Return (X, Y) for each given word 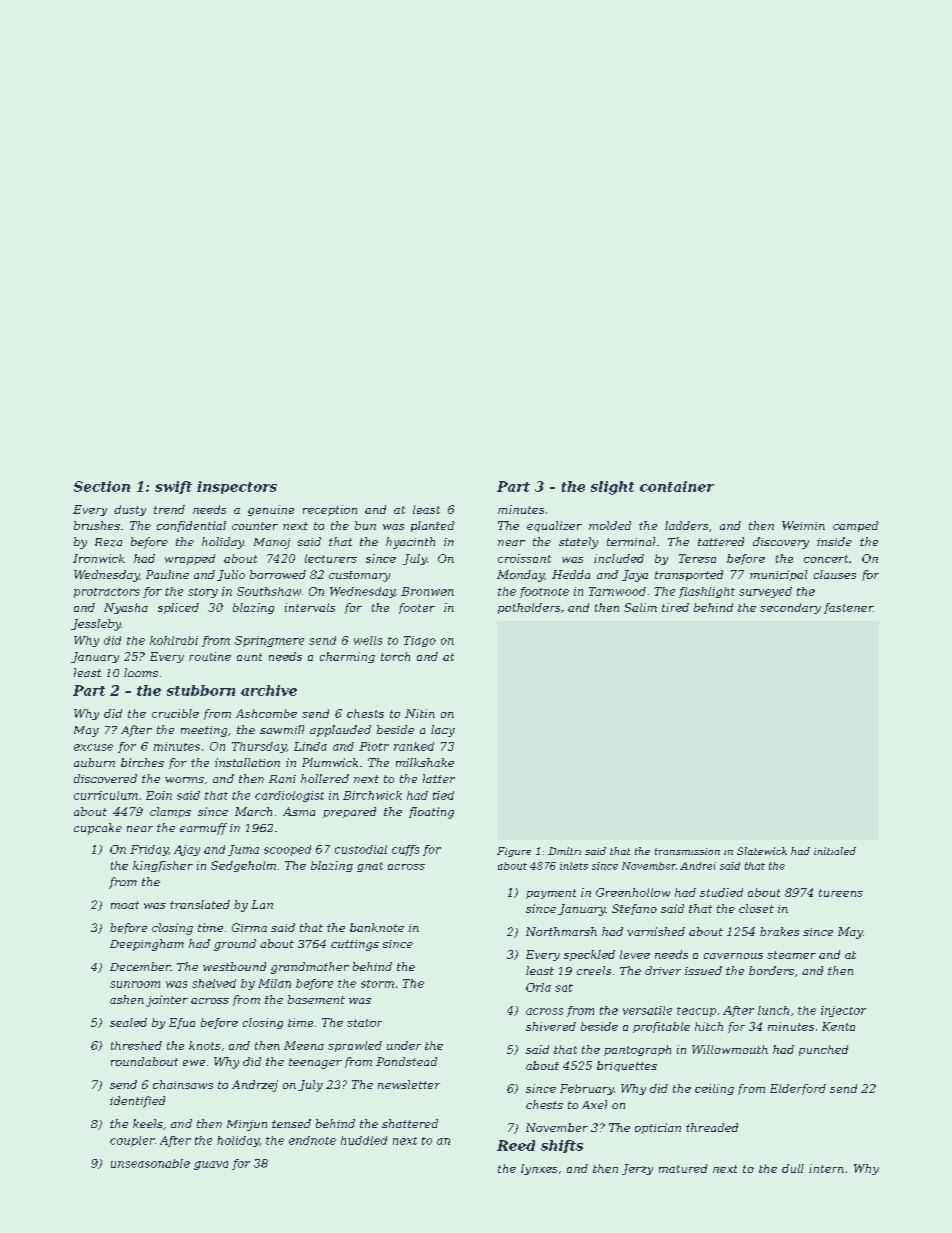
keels (148, 1123)
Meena (304, 1045)
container (677, 486)
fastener (849, 608)
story (203, 593)
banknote (377, 927)
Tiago (420, 641)
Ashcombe (266, 713)
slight (612, 488)
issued (703, 970)
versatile (647, 1010)
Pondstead (406, 1061)
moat (125, 905)
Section (102, 486)
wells (368, 640)
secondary (790, 608)
